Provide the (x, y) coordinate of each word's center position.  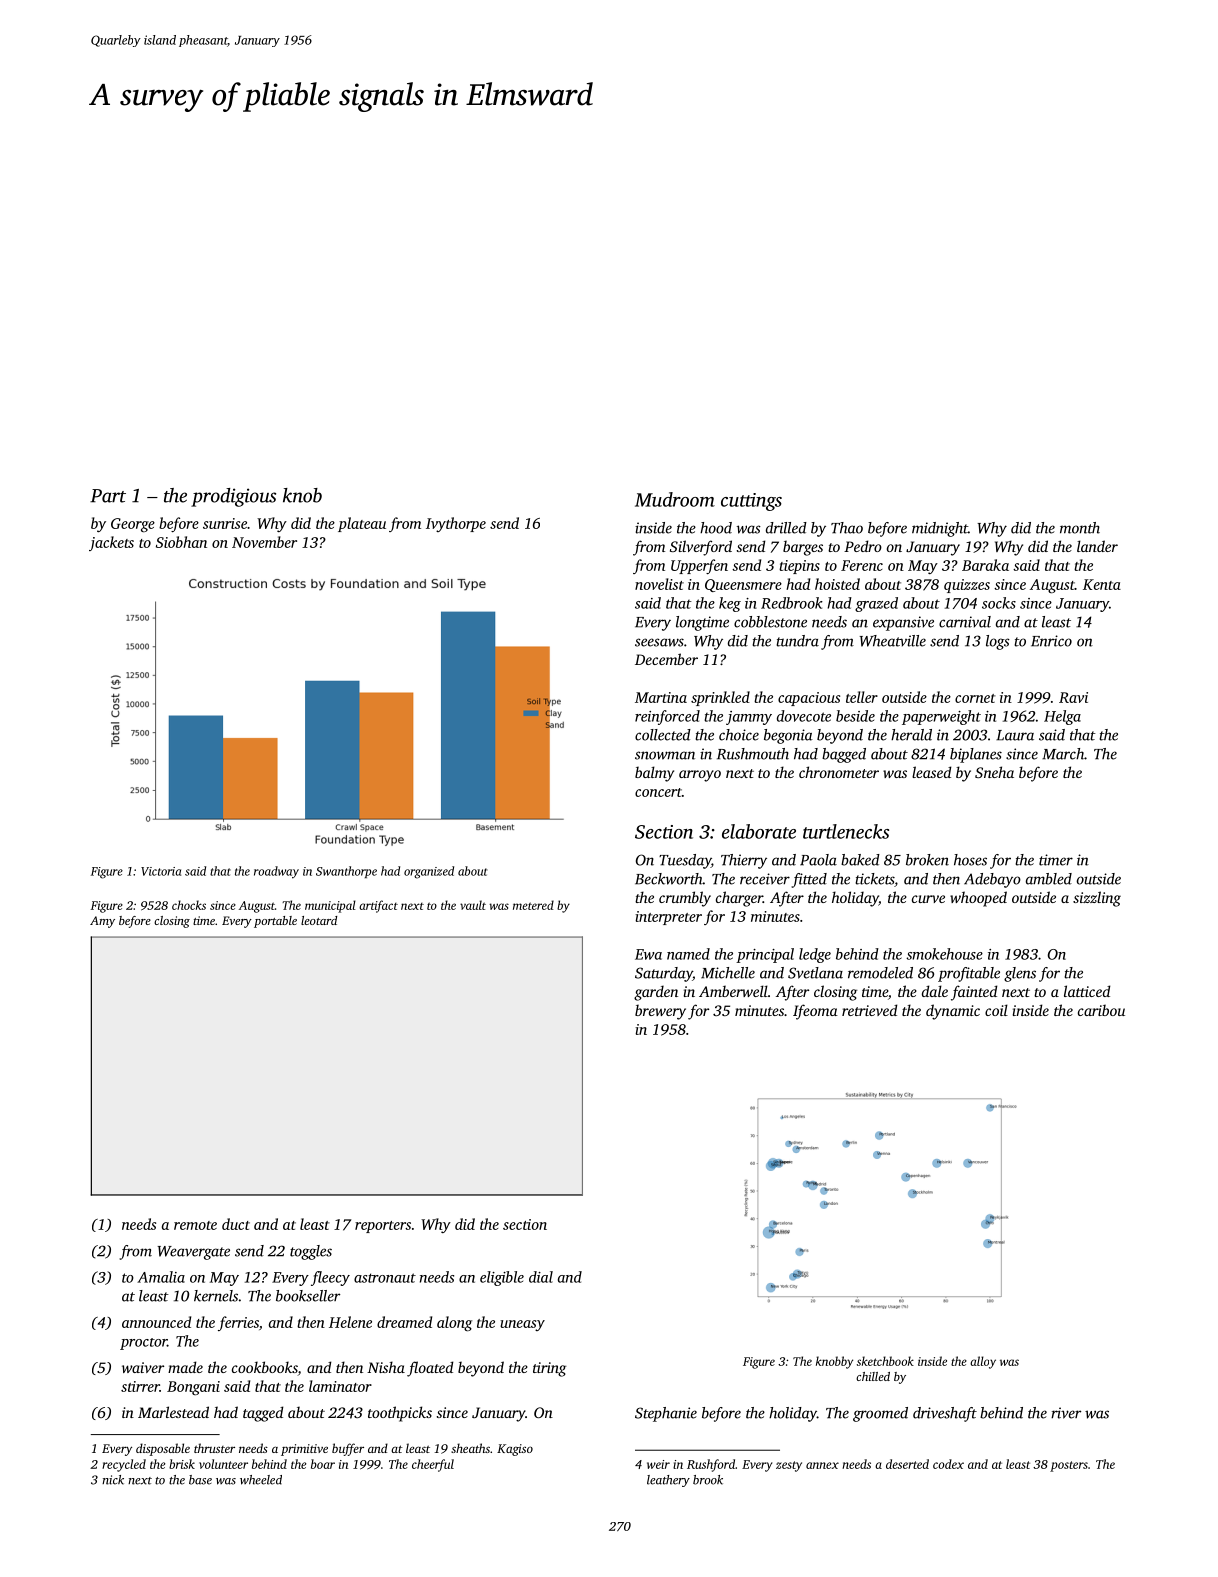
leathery (668, 1481)
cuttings (751, 502)
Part (108, 496)
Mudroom (675, 499)
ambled (1049, 879)
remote (195, 1225)
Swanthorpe (346, 872)
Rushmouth (753, 754)
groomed (880, 1414)
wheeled (261, 1480)
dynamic (953, 1012)
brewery (660, 1012)
